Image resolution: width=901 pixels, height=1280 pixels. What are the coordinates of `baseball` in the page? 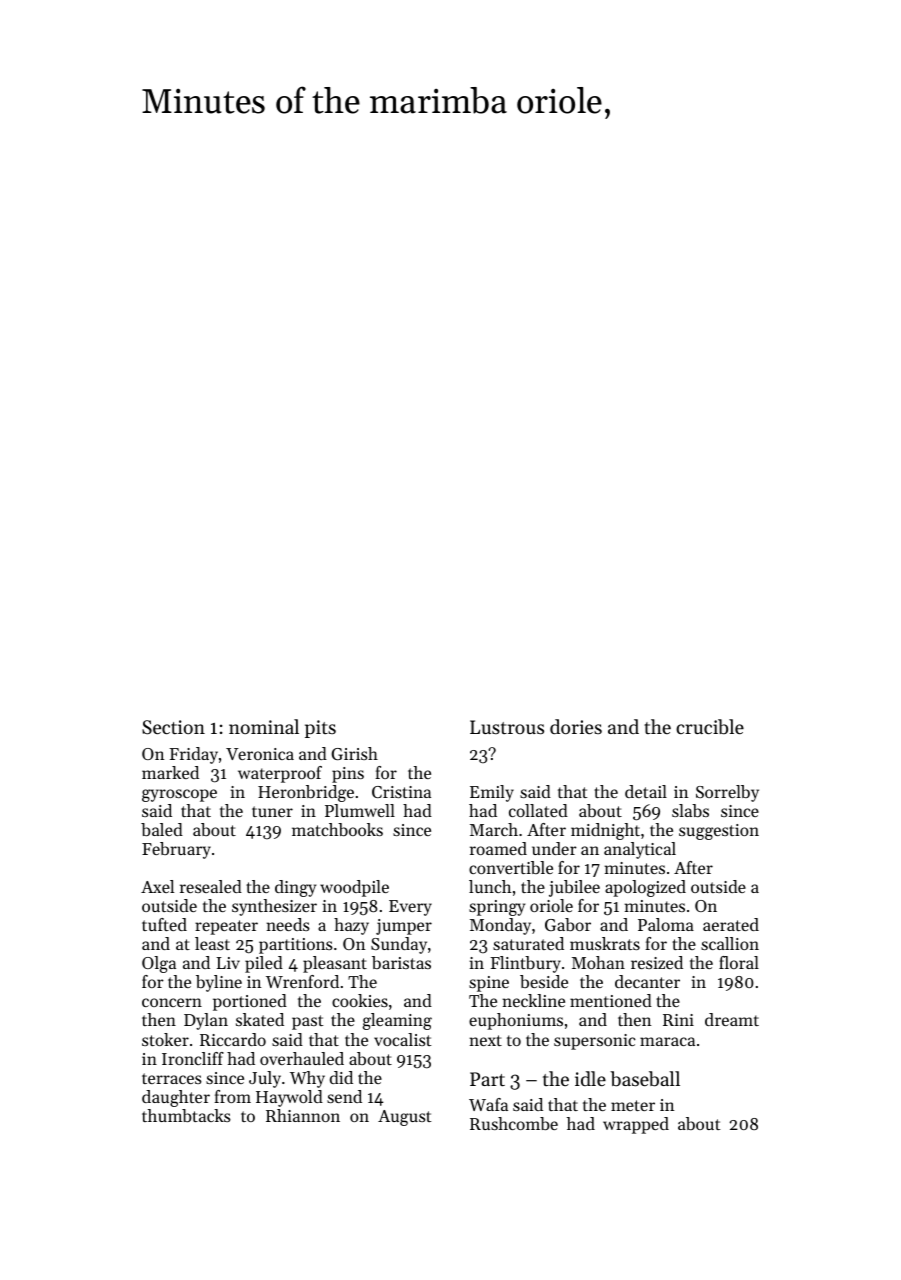 It's located at (645, 1079).
